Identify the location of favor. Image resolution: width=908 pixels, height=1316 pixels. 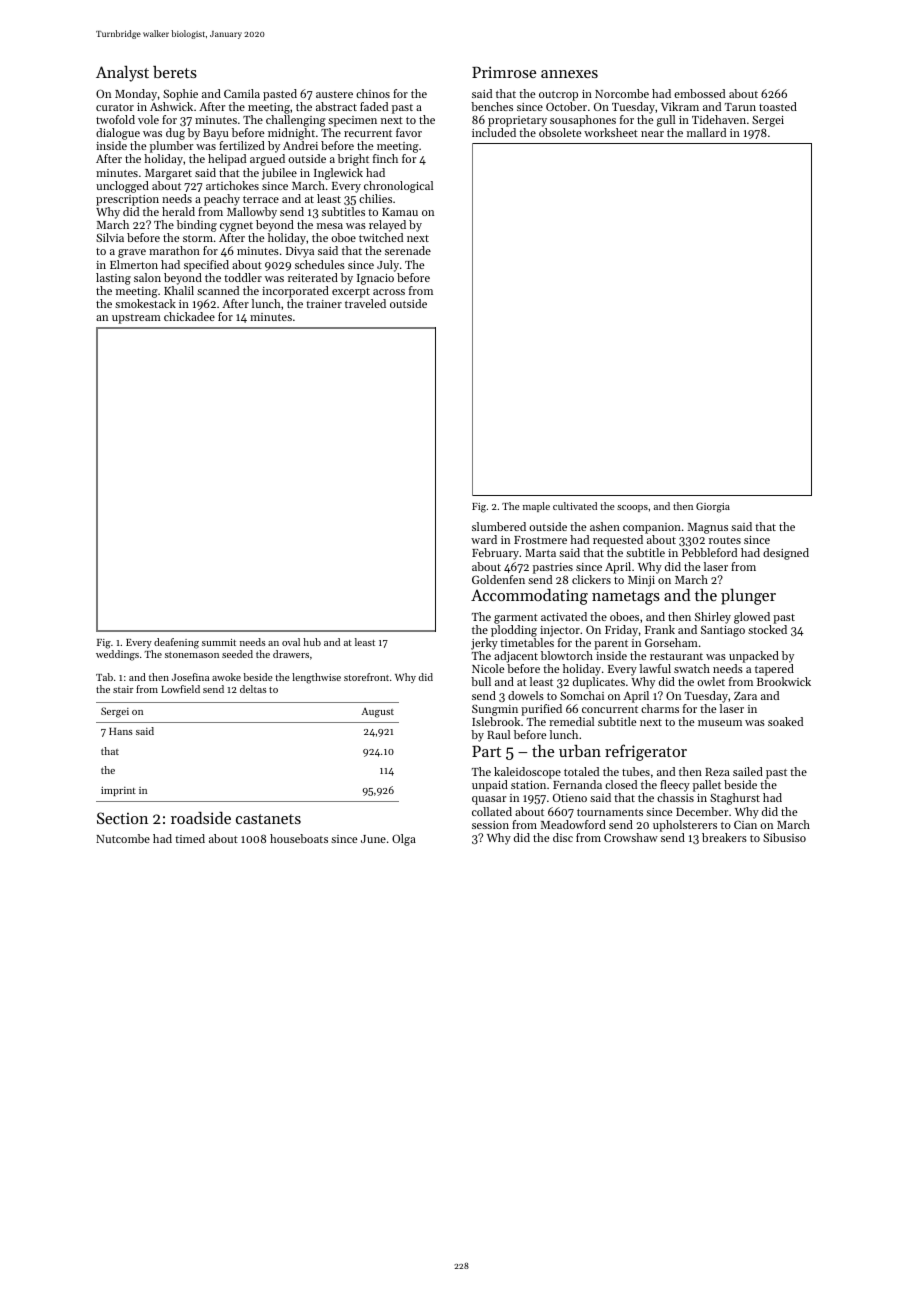
(409, 132).
